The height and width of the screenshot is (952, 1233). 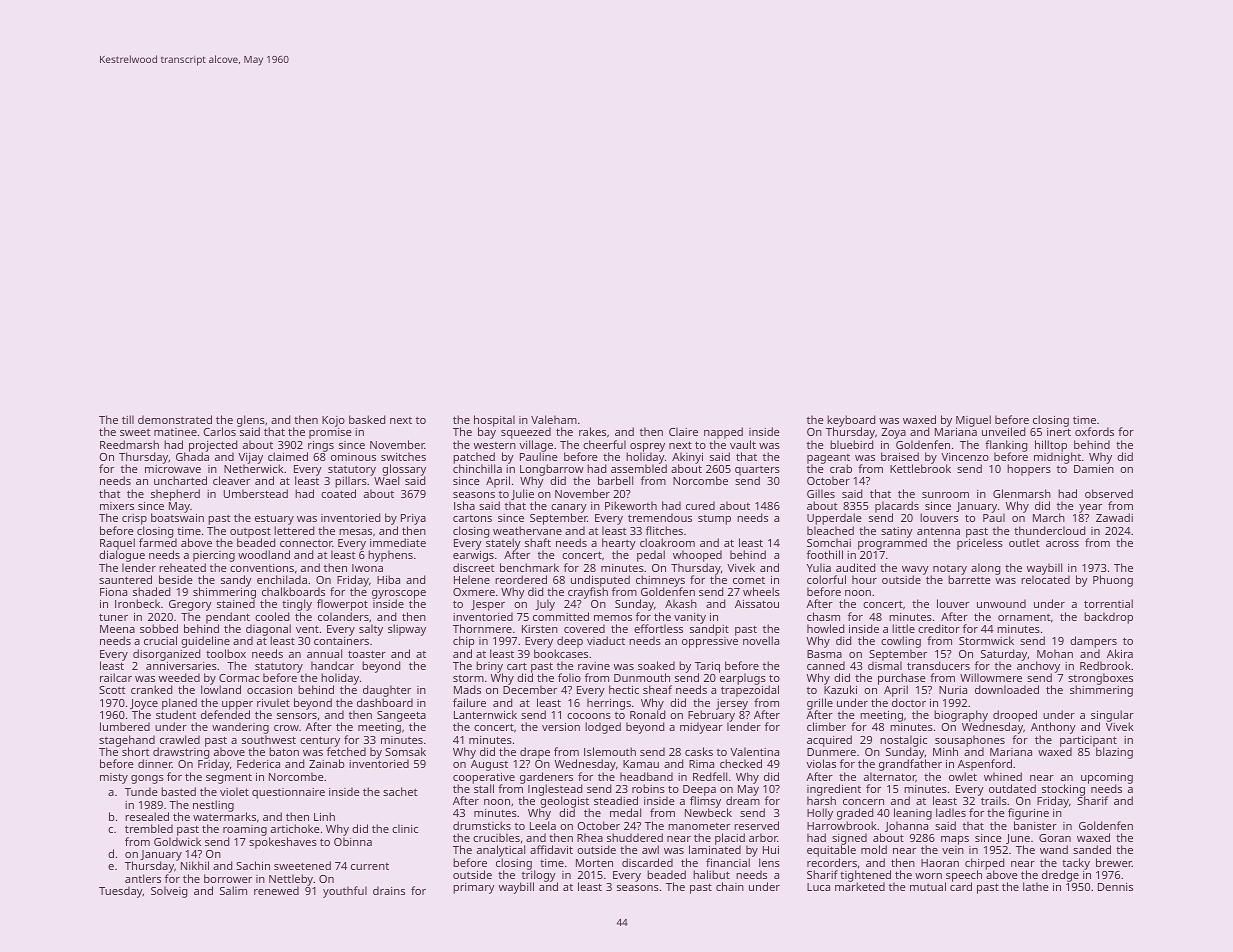 I want to click on pendant, so click(x=228, y=618).
